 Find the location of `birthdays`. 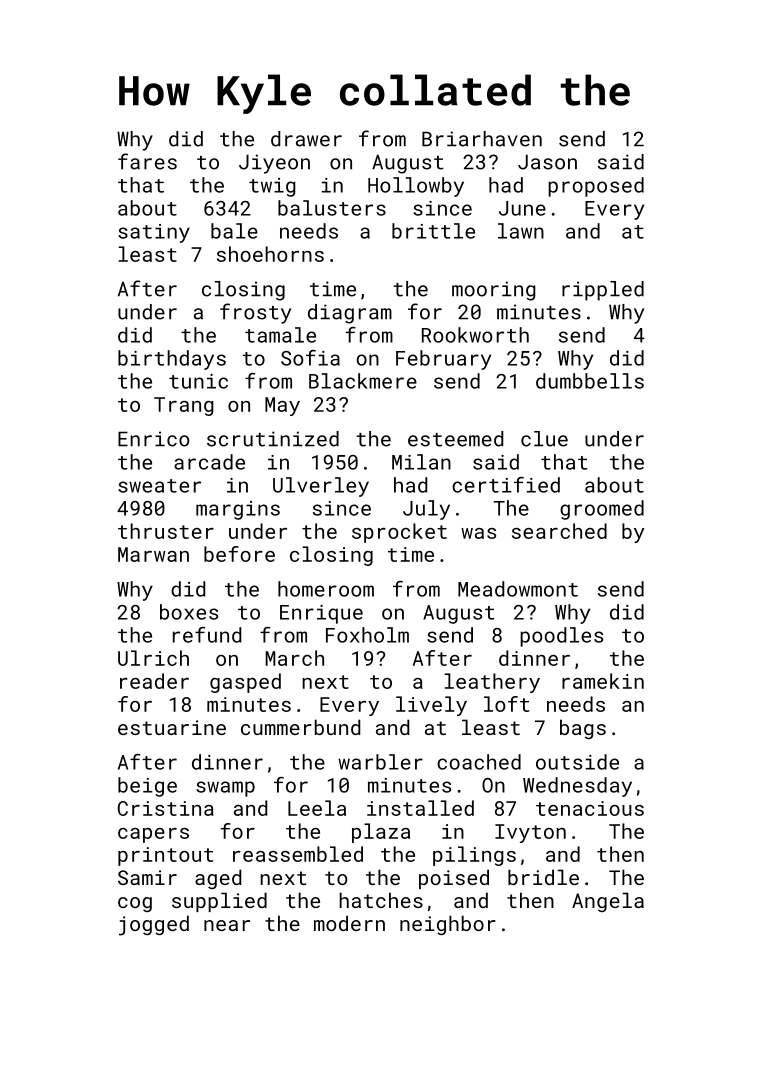

birthdays is located at coordinates (172, 360).
